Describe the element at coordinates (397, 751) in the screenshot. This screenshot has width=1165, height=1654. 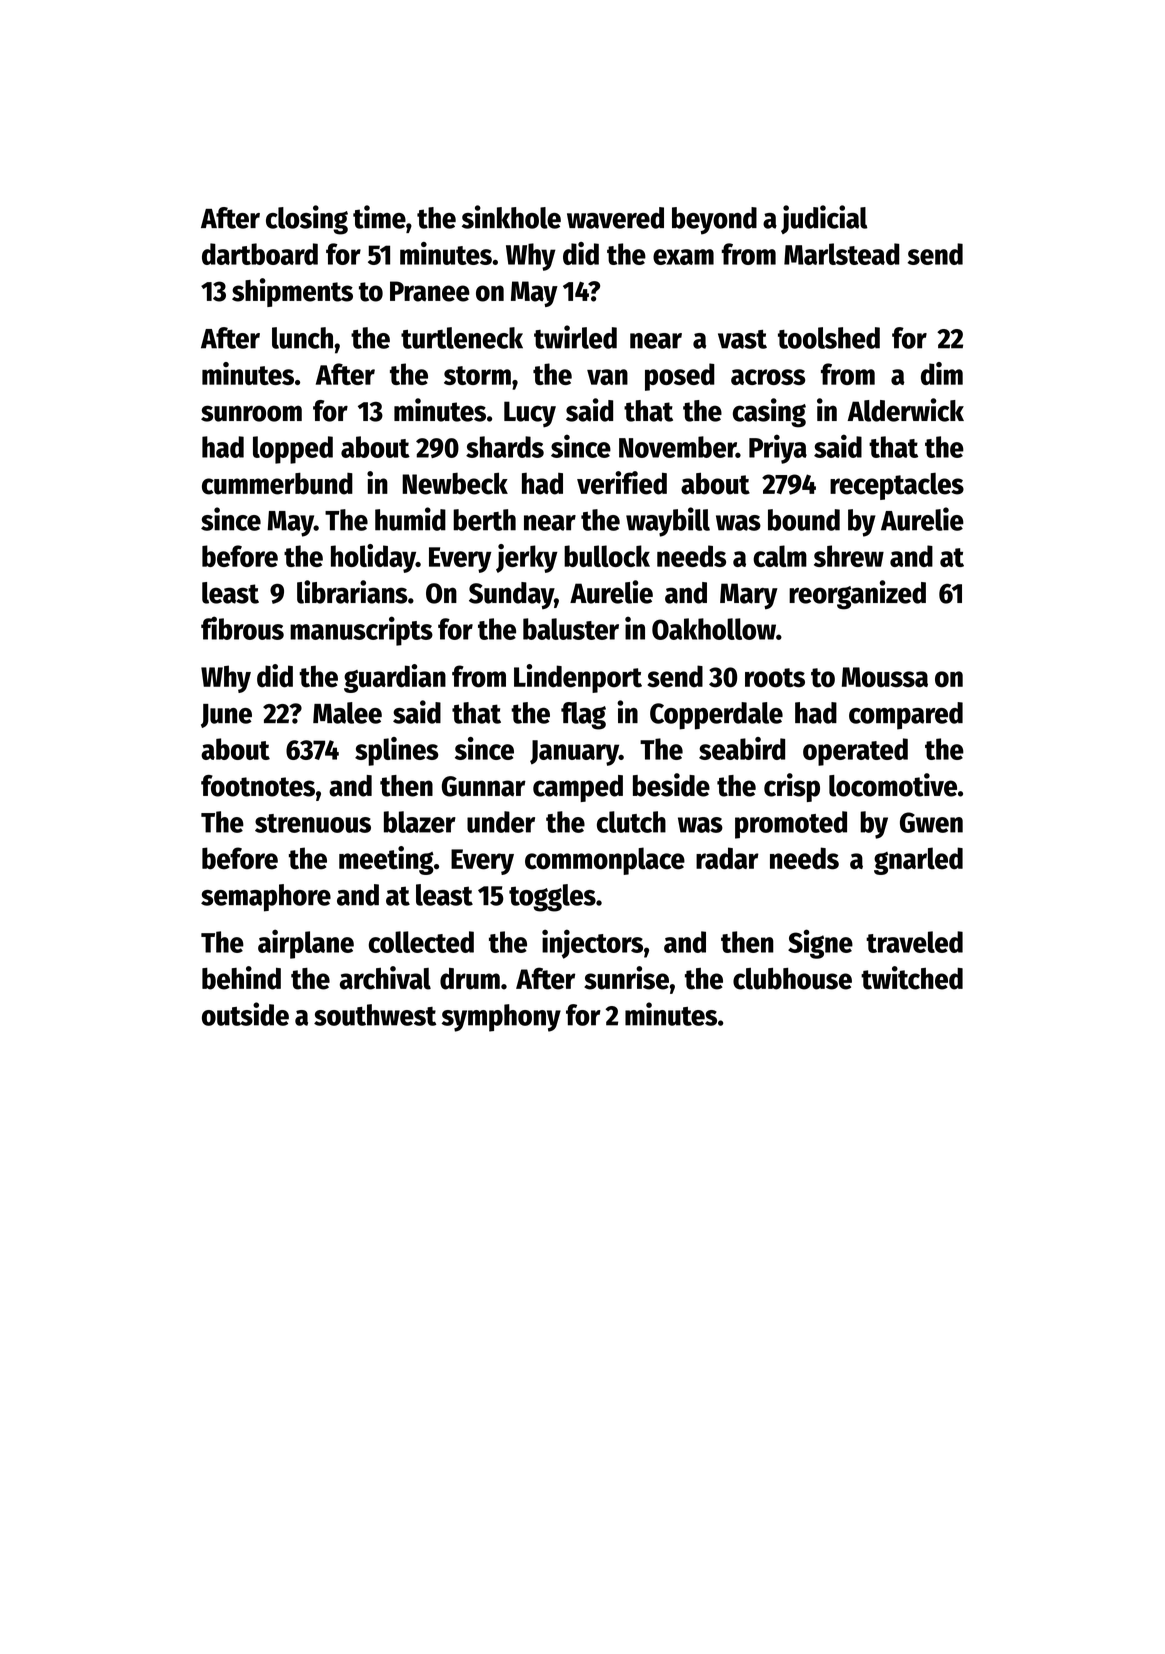
I see `splines` at that location.
